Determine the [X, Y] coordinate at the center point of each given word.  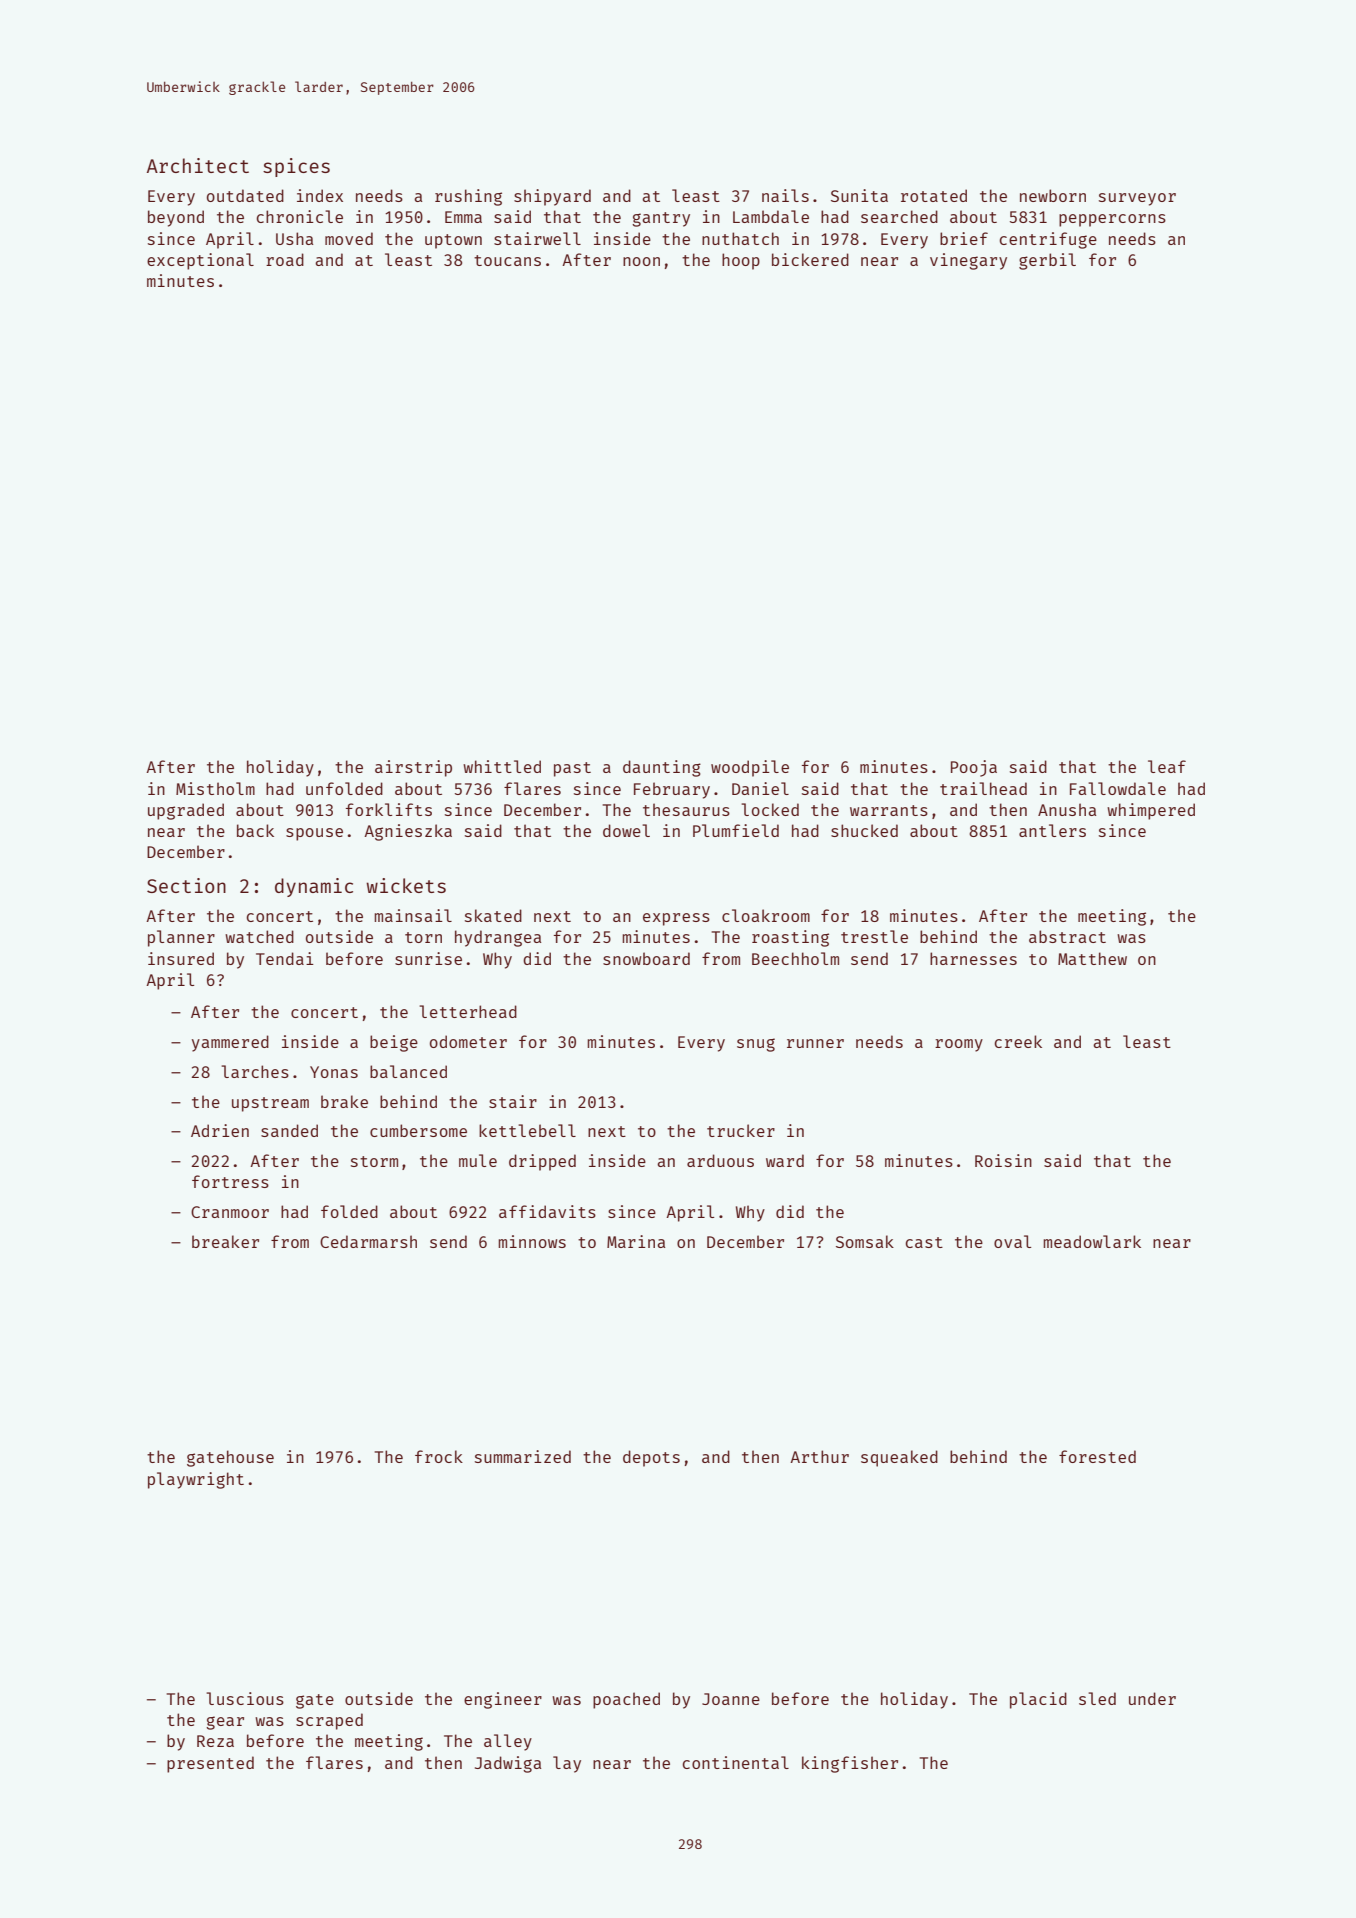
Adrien [220, 1130]
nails [785, 195]
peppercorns [1112, 220]
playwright [196, 1480]
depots [651, 1458]
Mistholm [215, 788]
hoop [741, 261]
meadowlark [1092, 1241]
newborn [1053, 195]
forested [1097, 1456]
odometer [468, 1041]
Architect [198, 165]
